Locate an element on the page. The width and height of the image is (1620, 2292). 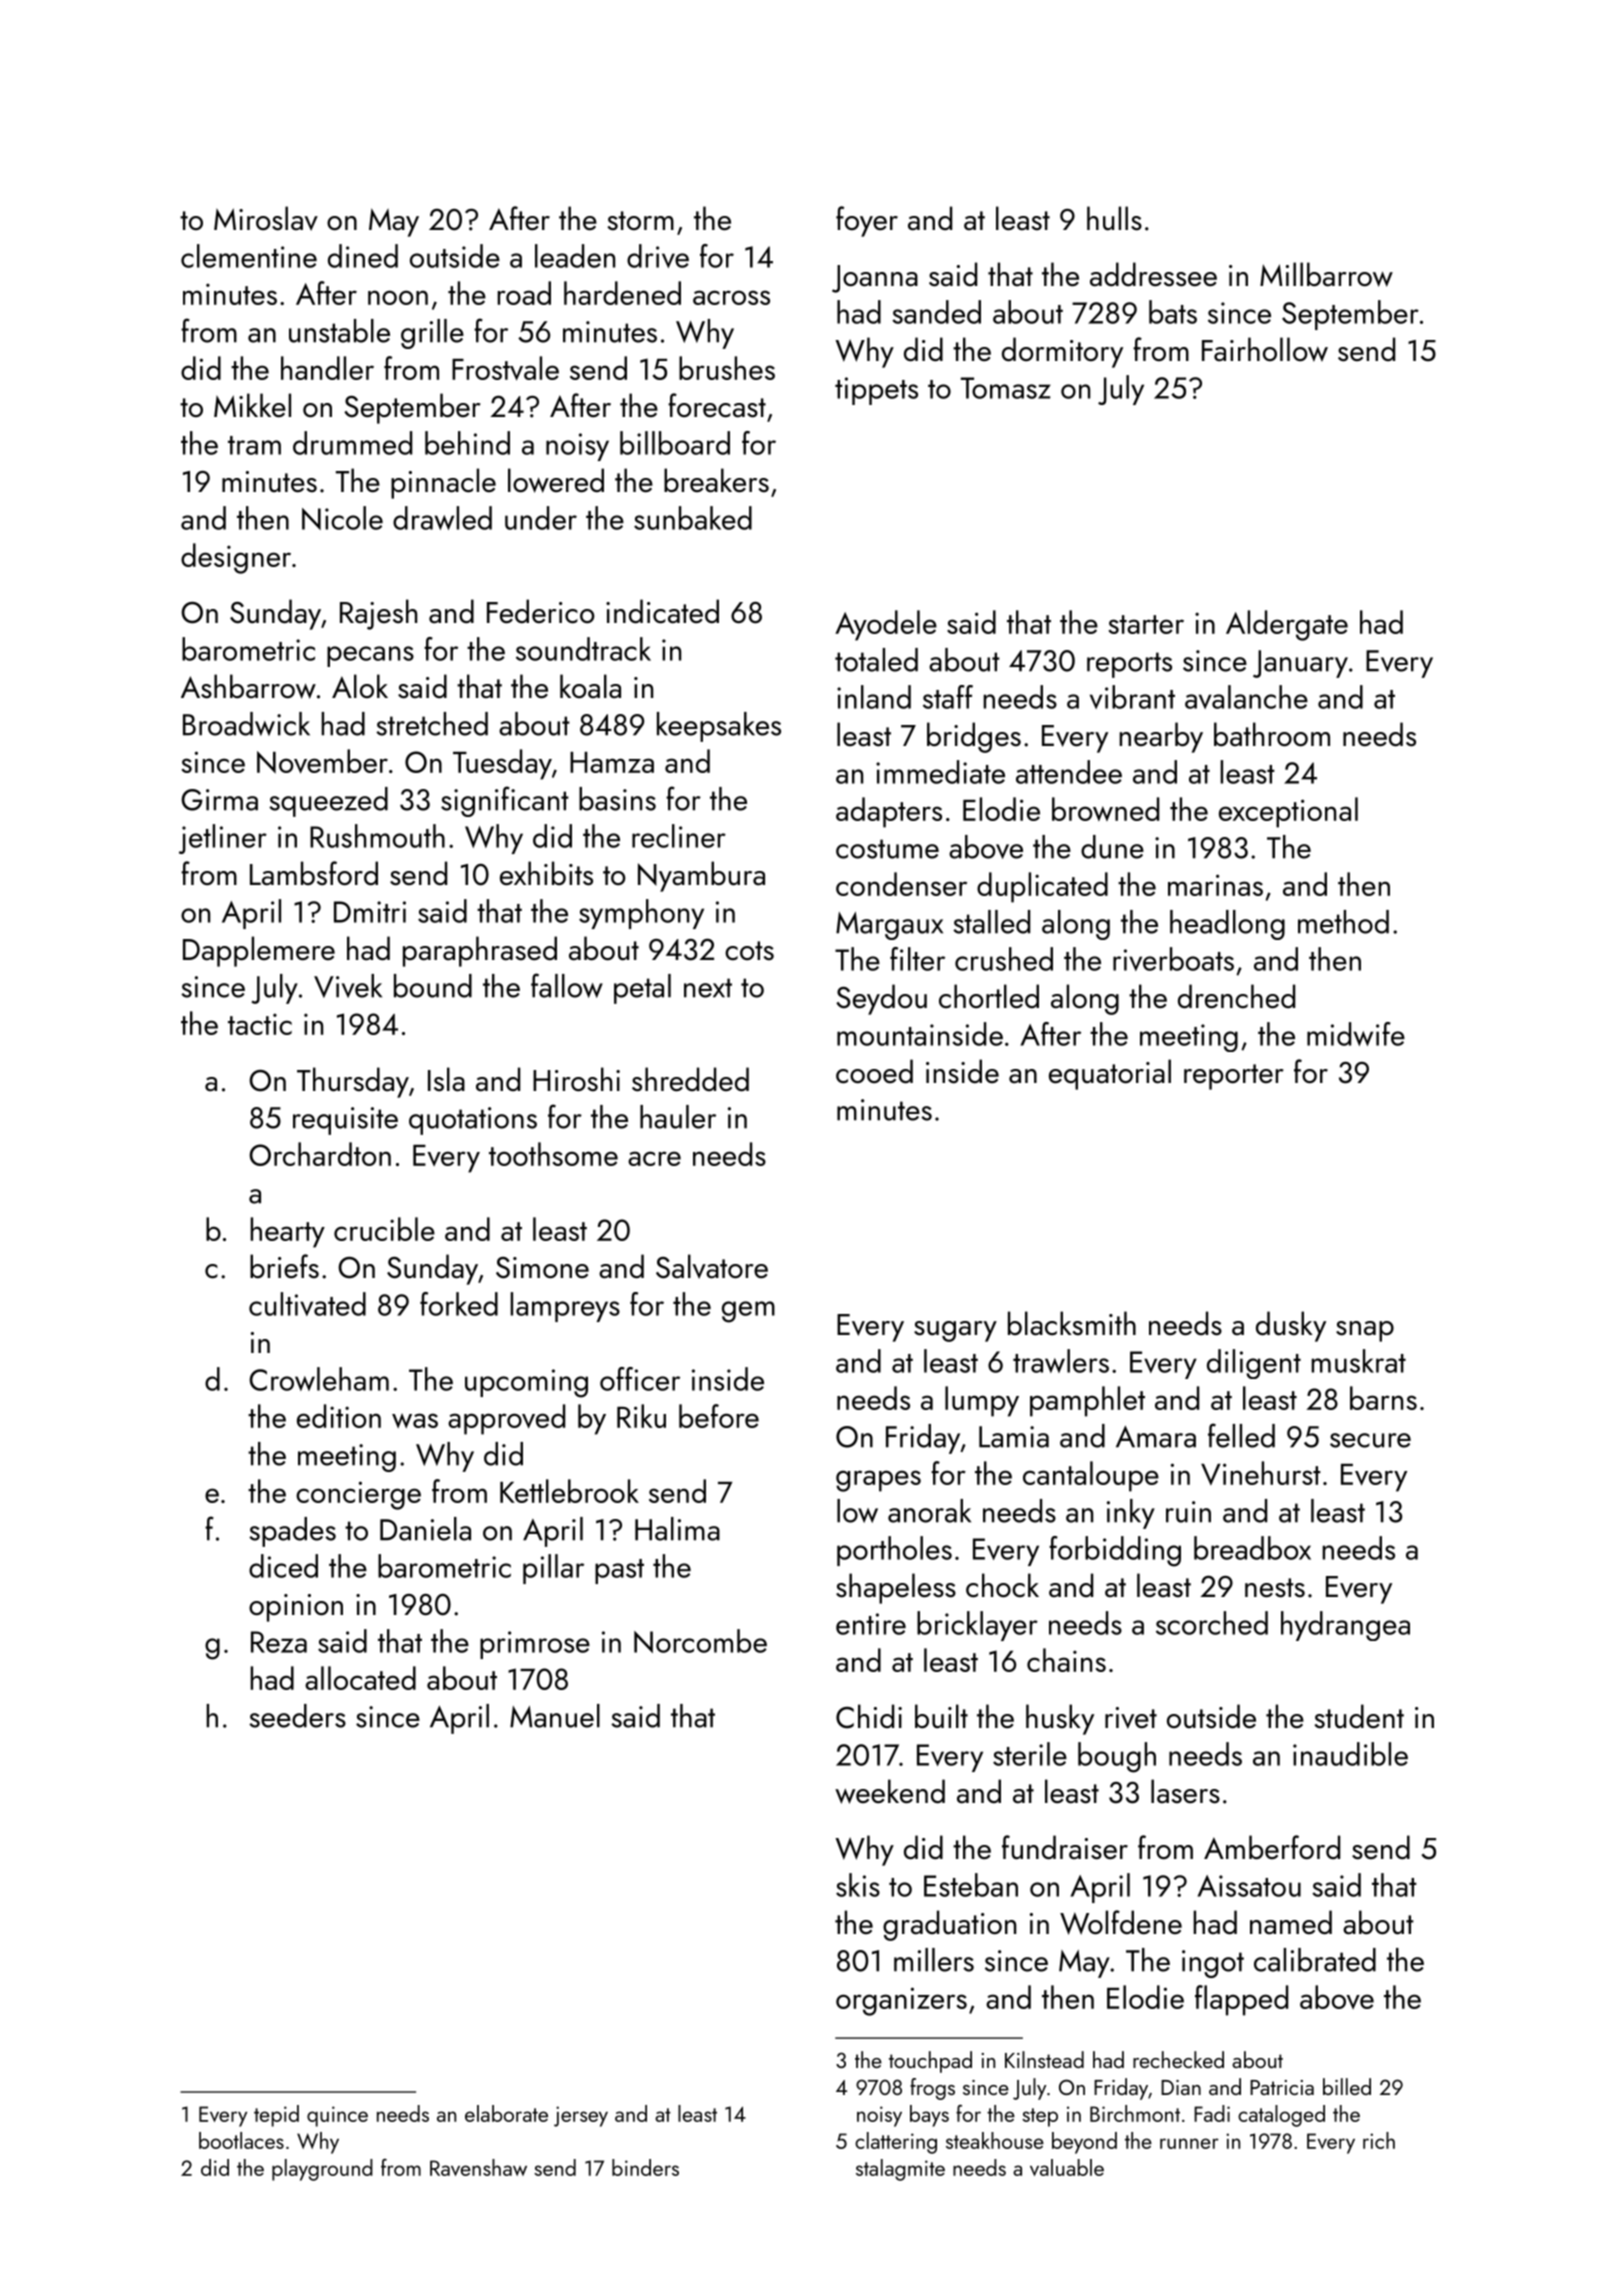
Lambsford is located at coordinates (314, 873).
